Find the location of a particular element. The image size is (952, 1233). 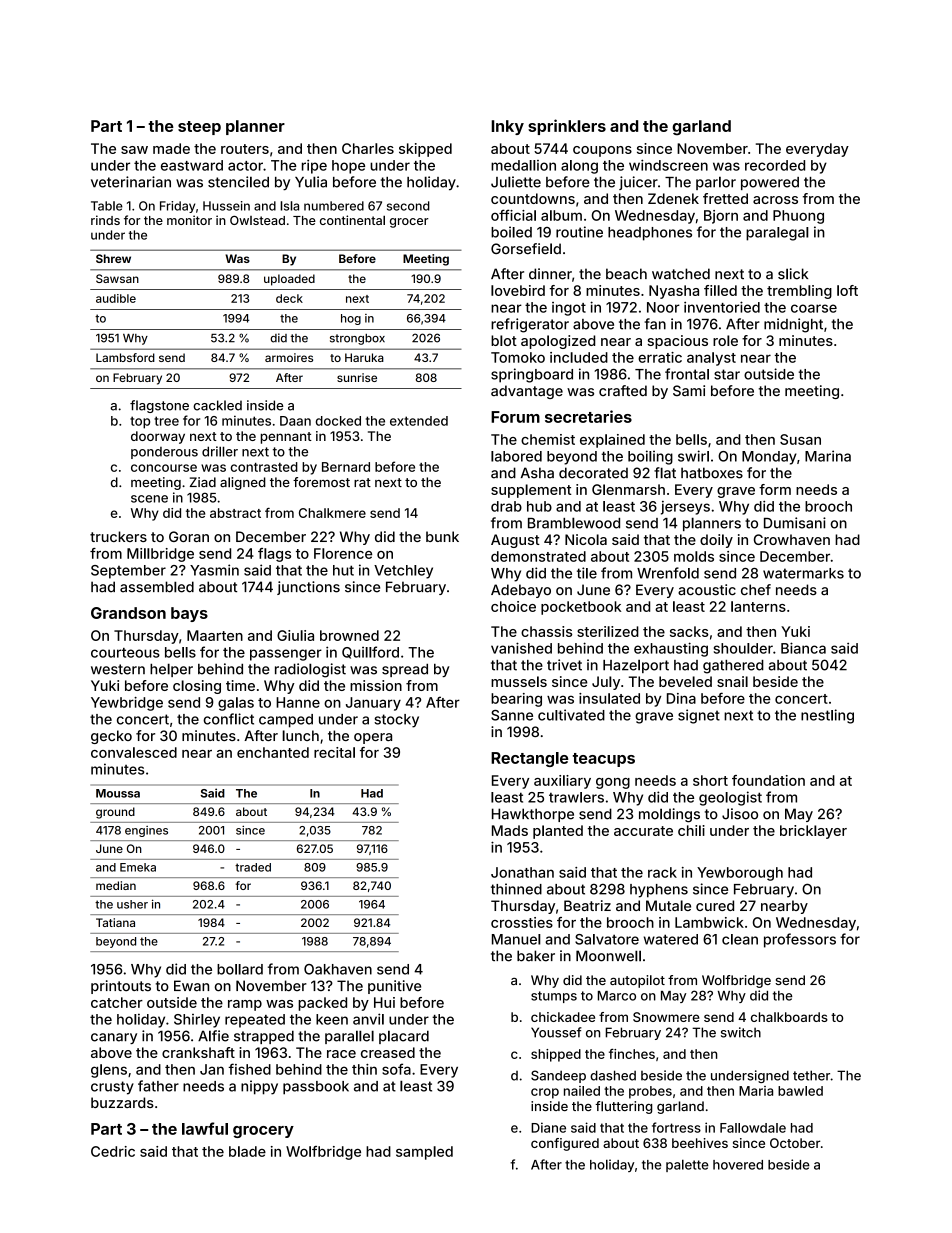

Dumisani is located at coordinates (795, 523).
